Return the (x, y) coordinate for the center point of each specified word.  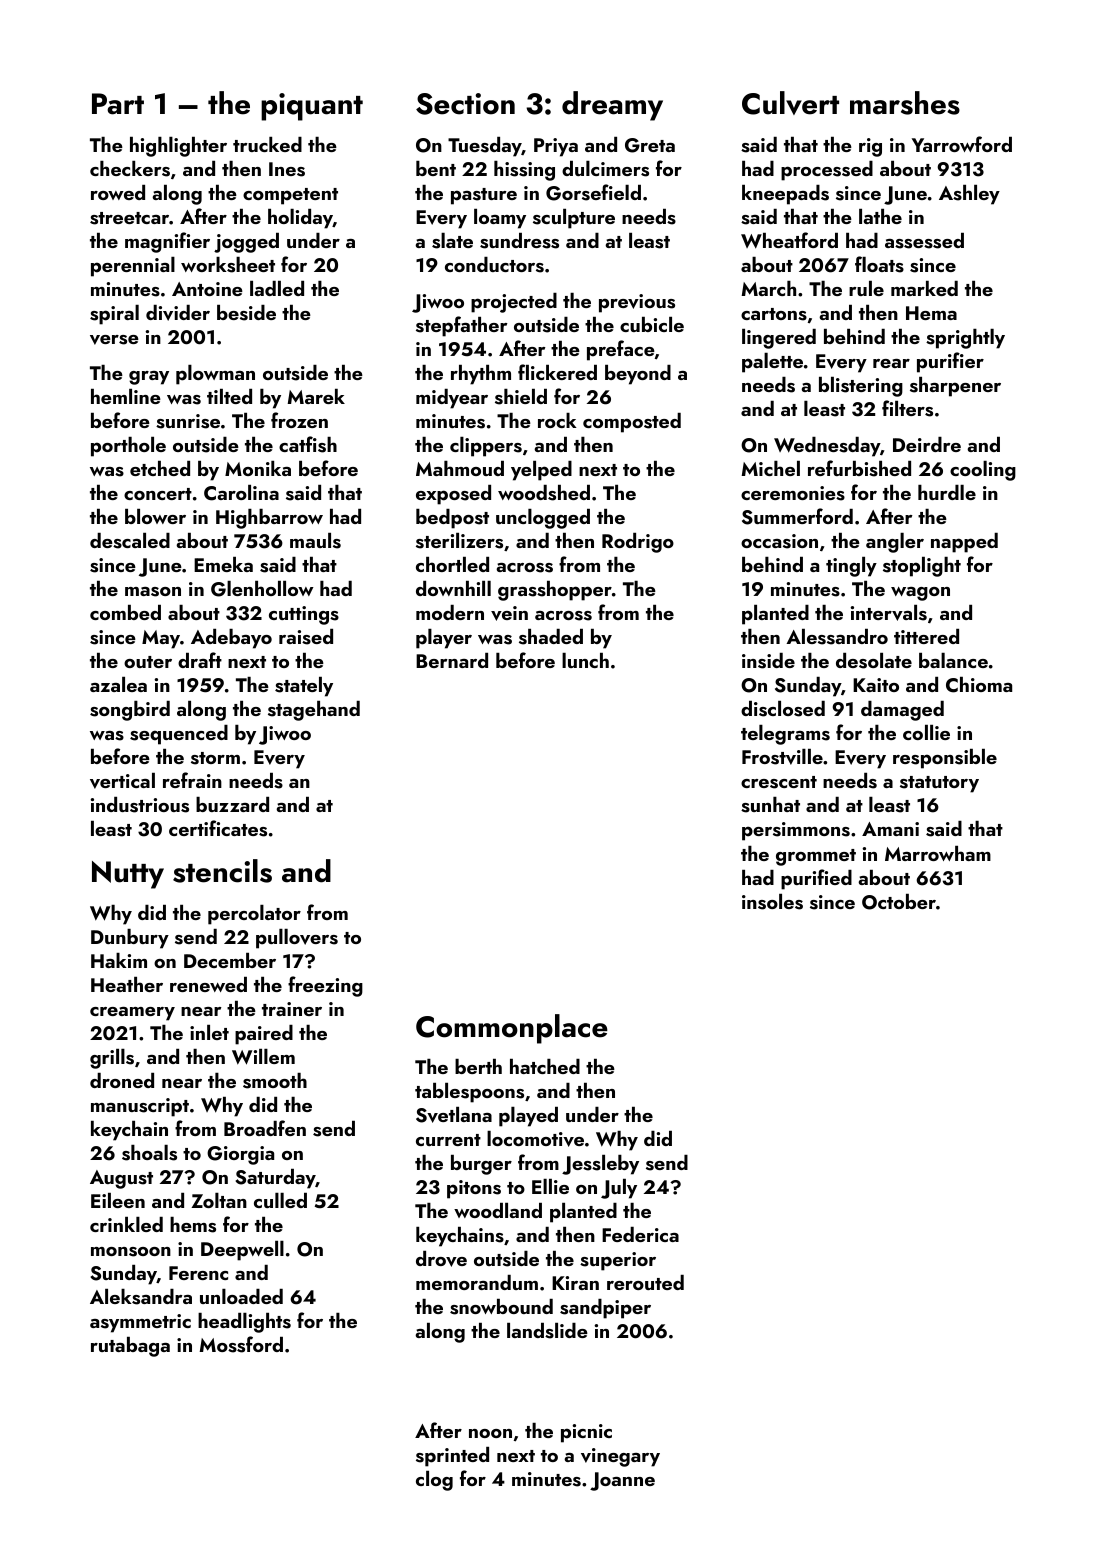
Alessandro (837, 637)
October (899, 902)
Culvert (790, 103)
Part (118, 104)
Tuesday (485, 147)
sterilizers (459, 541)
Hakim (119, 960)
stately (304, 687)
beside (246, 313)
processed (827, 171)
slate (452, 241)
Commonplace (512, 1029)
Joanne (622, 1481)
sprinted (452, 1457)
